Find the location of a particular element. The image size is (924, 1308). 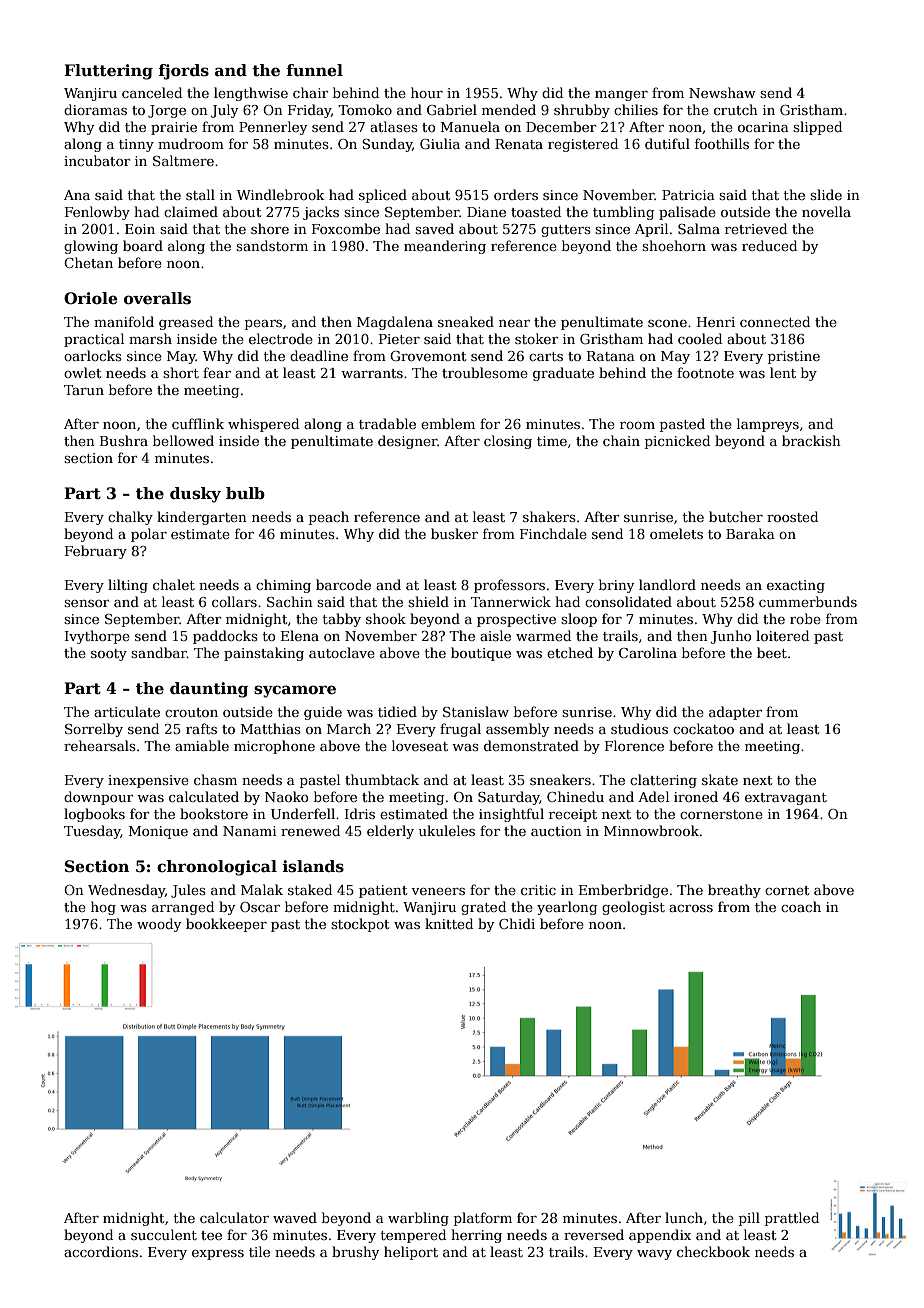

express is located at coordinates (218, 1255).
